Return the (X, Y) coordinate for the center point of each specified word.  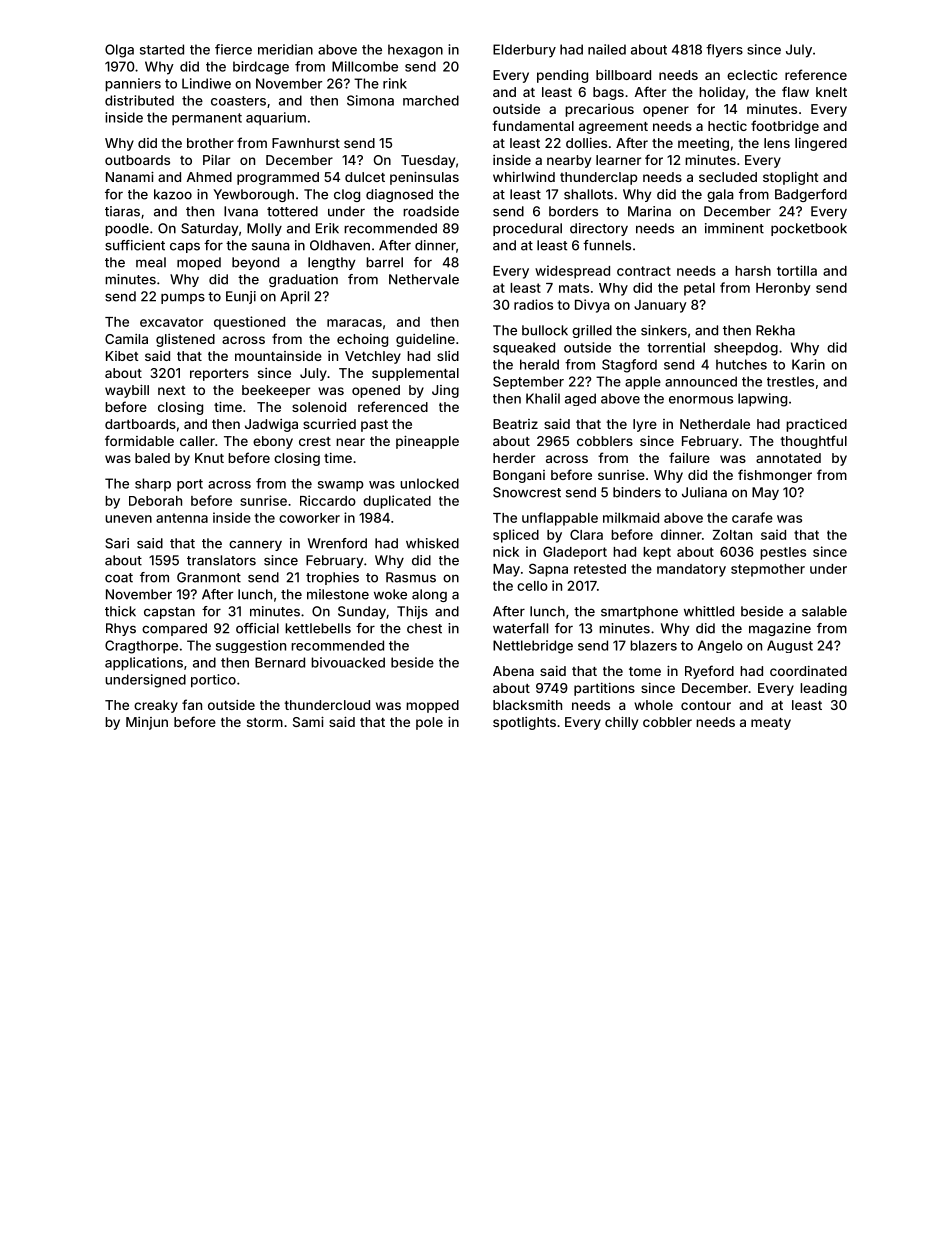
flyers (724, 51)
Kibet (122, 356)
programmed (278, 178)
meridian (285, 49)
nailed (607, 49)
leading (823, 689)
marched (431, 100)
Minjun (147, 723)
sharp (153, 484)
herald (539, 364)
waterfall (520, 628)
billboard (623, 75)
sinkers (664, 330)
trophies (332, 578)
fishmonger (775, 476)
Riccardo (328, 500)
